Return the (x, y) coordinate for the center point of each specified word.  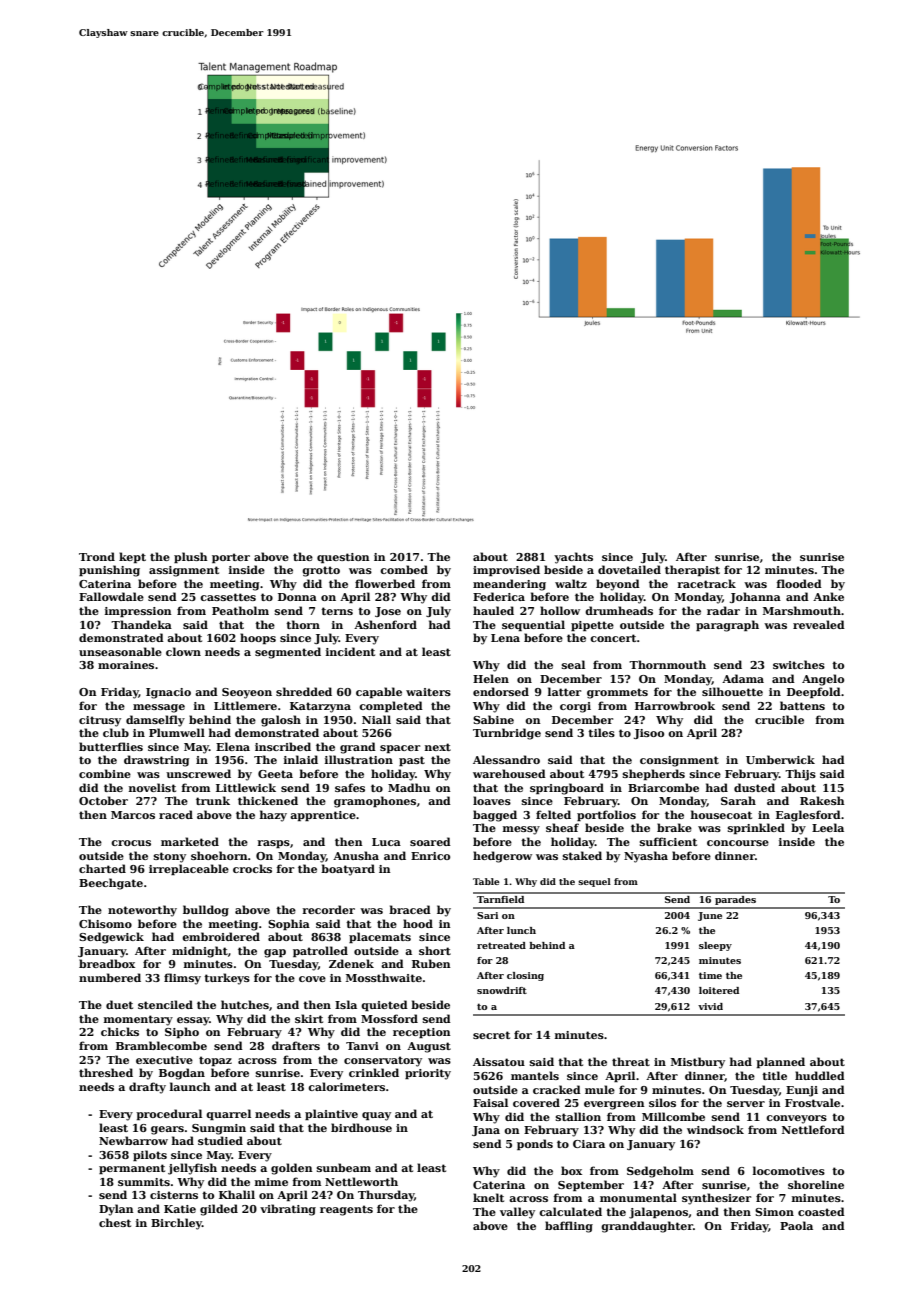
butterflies (111, 746)
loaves (492, 800)
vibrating (288, 1210)
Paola (796, 1225)
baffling (569, 1227)
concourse (738, 843)
